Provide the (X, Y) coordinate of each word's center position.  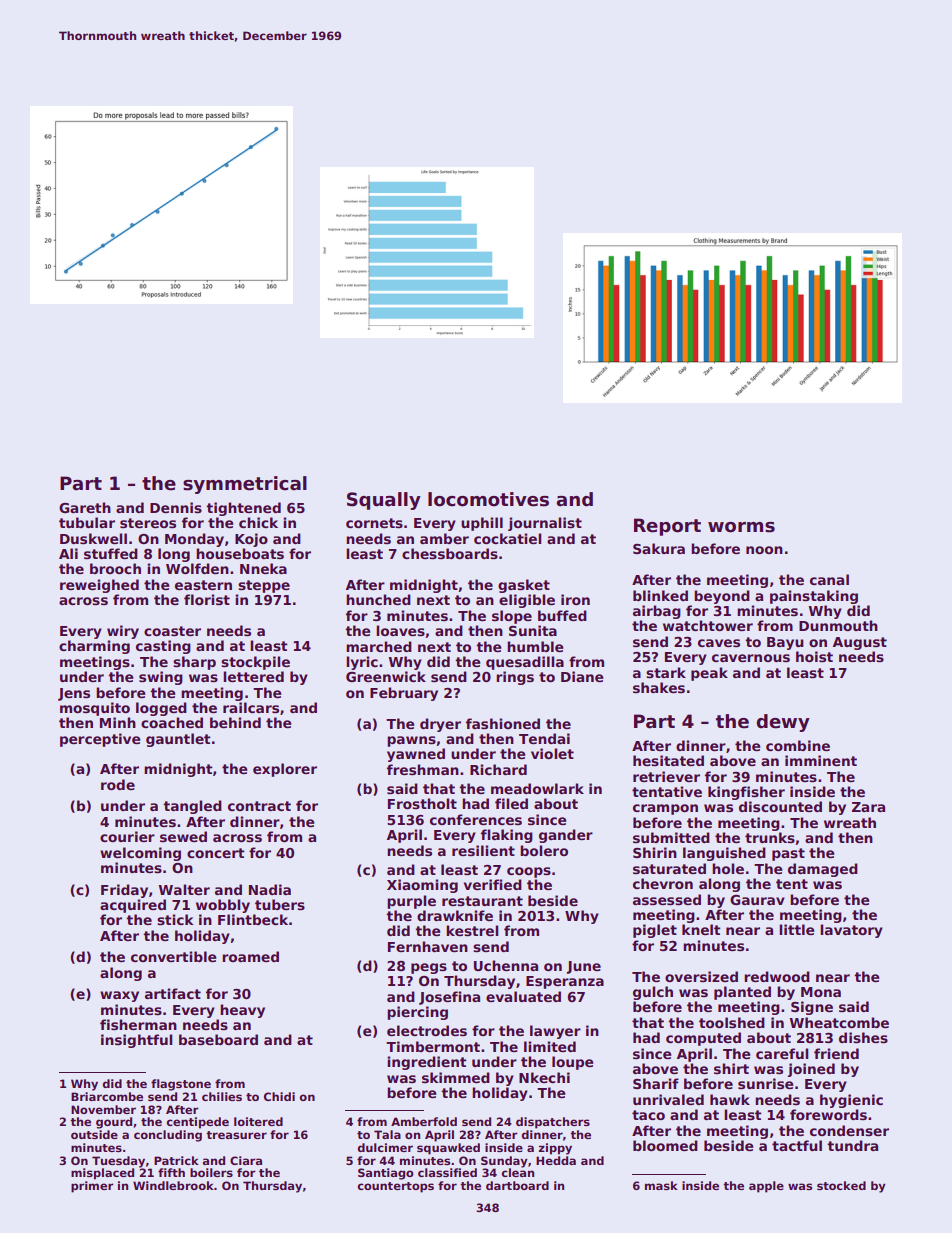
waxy (119, 996)
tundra (852, 1145)
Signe (812, 1008)
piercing (417, 1013)
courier (127, 836)
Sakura (659, 548)
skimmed (456, 1077)
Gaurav (757, 900)
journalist (545, 524)
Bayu (785, 643)
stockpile (255, 663)
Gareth (85, 507)
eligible (527, 601)
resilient (483, 850)
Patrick (176, 1160)
